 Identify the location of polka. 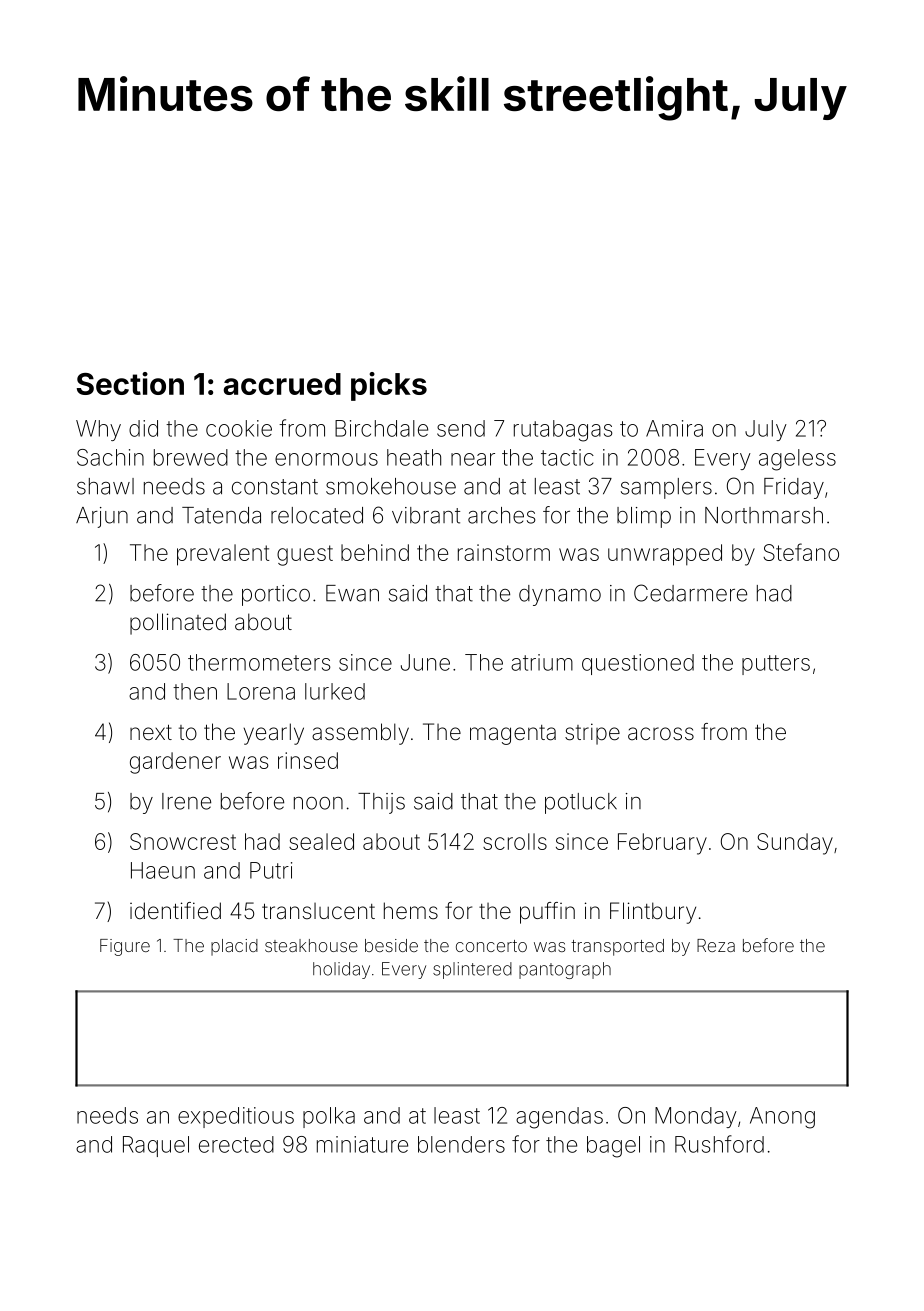
(329, 1117).
